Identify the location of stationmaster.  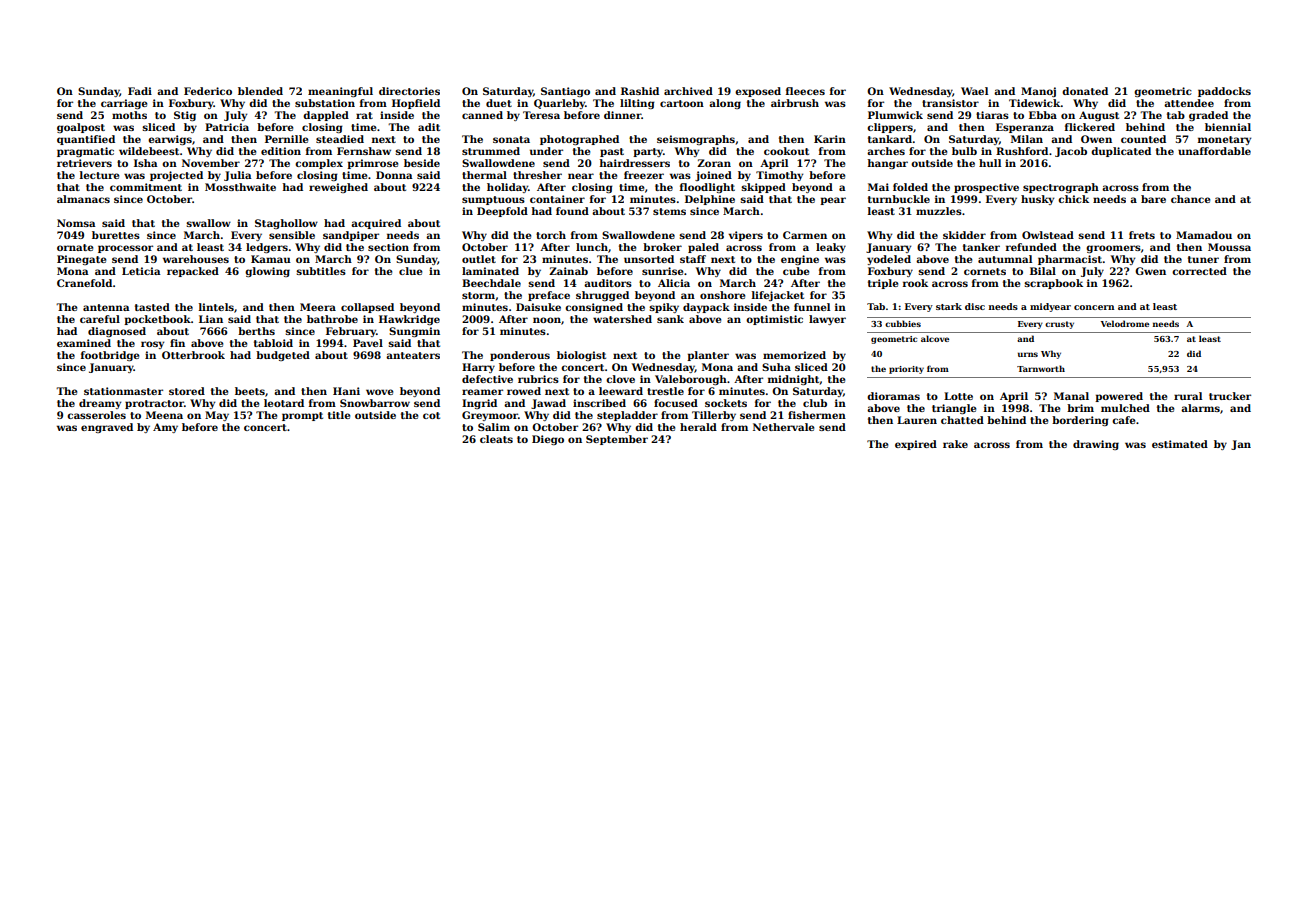
(123, 391).
